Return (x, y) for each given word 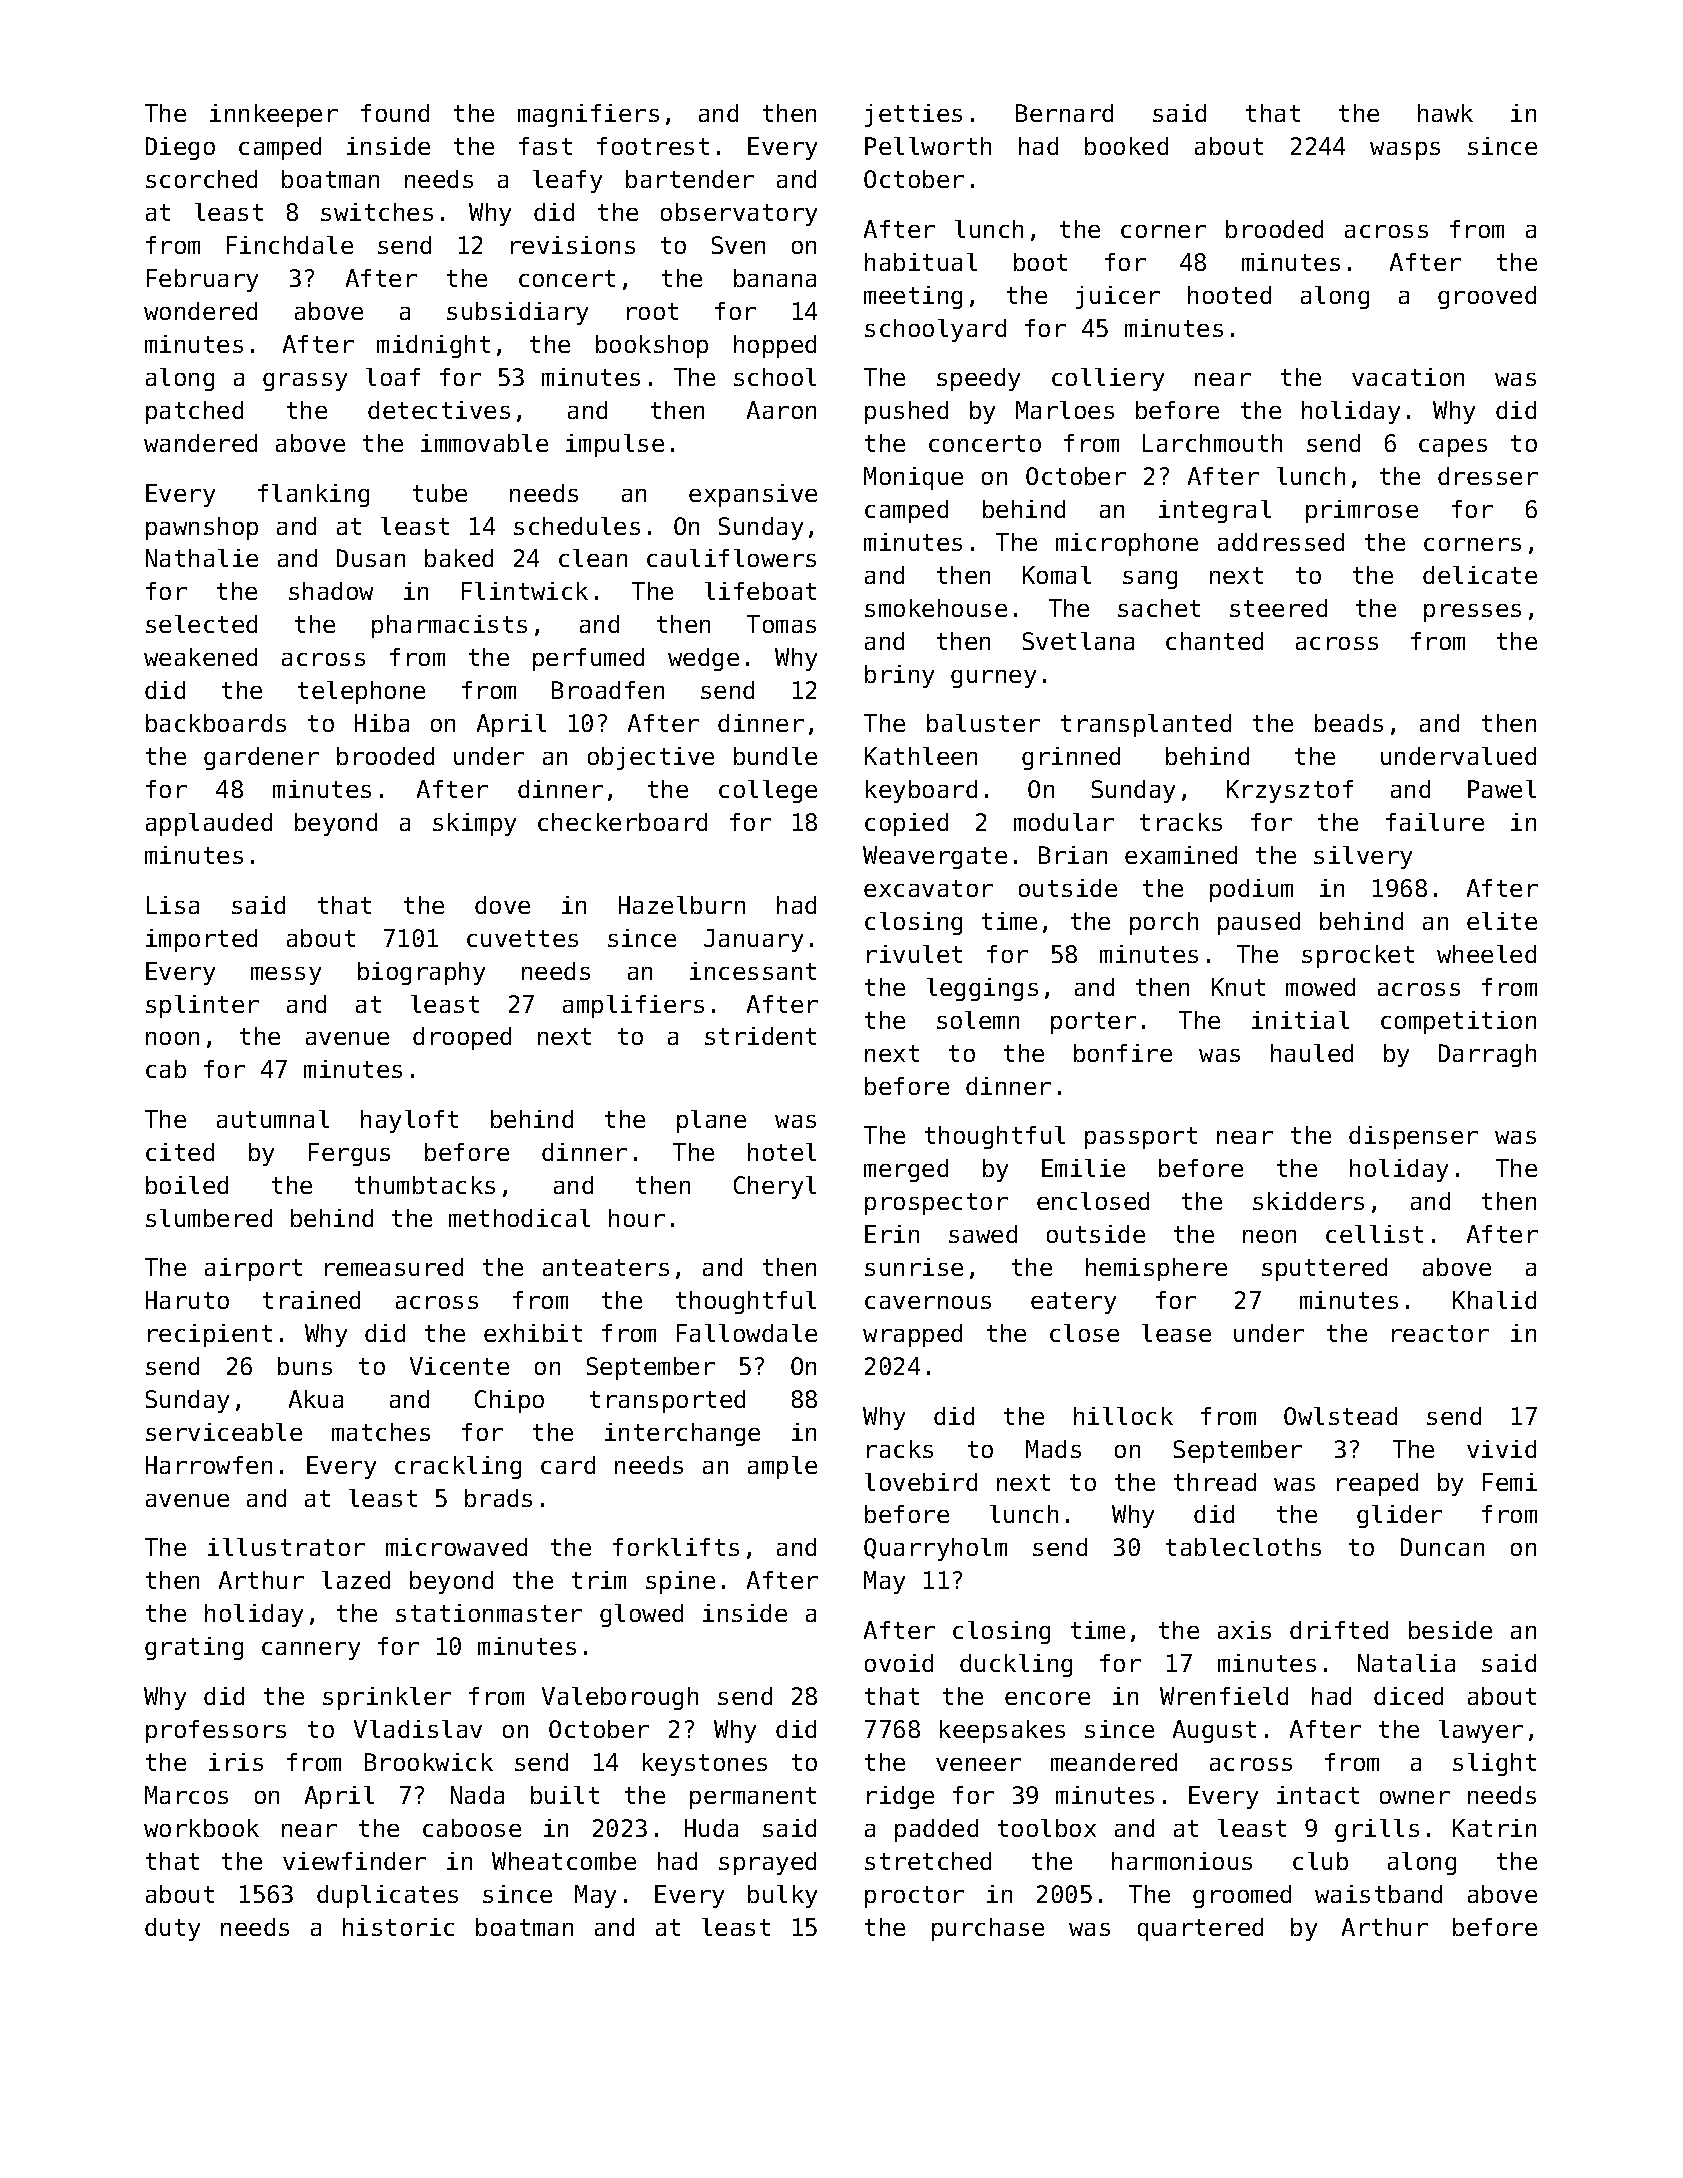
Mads (1053, 1449)
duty (172, 1929)
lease (1176, 1333)
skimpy (474, 824)
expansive (753, 495)
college (768, 791)
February (202, 280)
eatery (1073, 1303)
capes (1453, 448)
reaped (1377, 1484)
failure (1435, 822)
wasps (1405, 151)
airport (253, 1269)
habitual (921, 262)
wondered (200, 311)
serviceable (224, 1432)
